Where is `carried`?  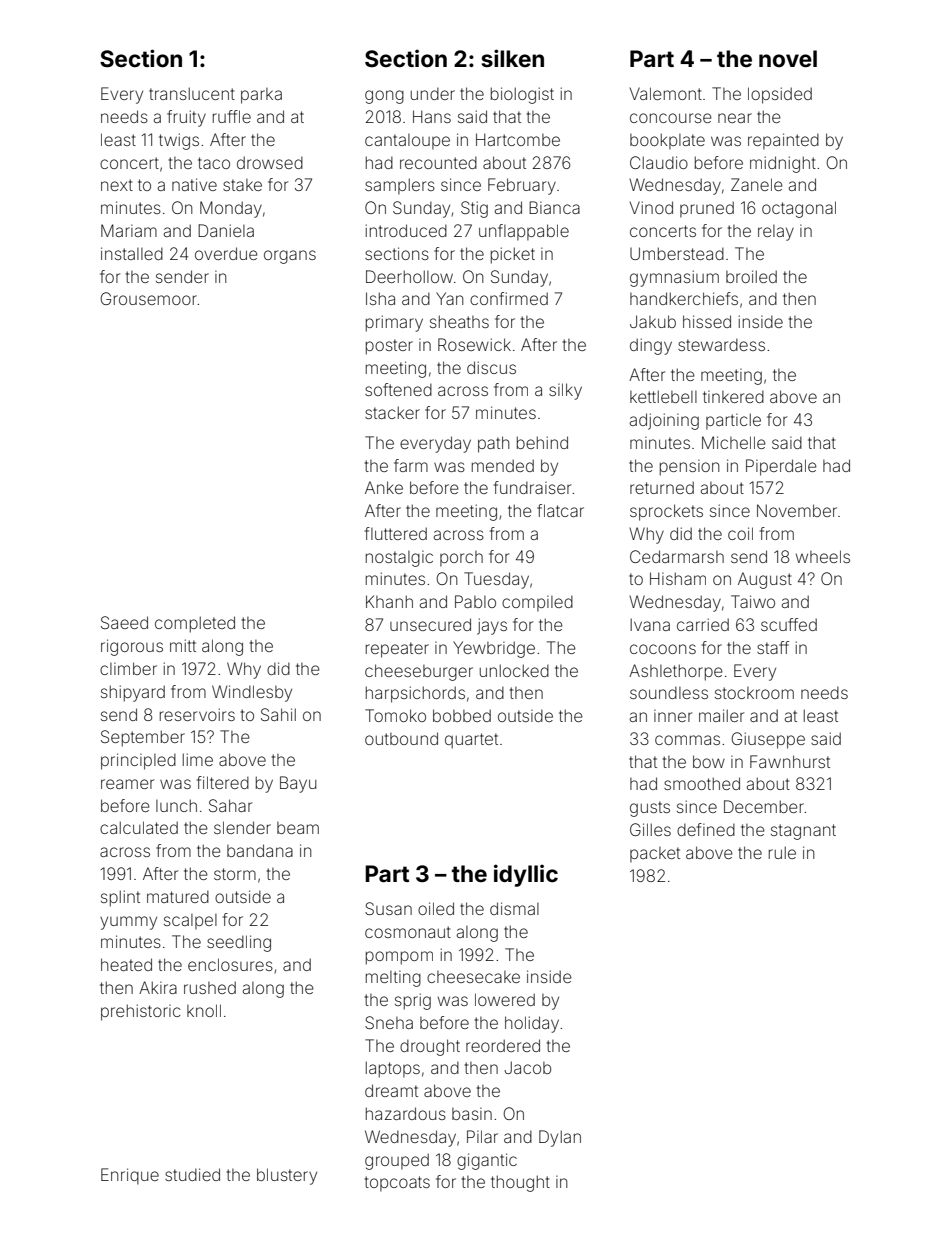 carried is located at coordinates (703, 624).
